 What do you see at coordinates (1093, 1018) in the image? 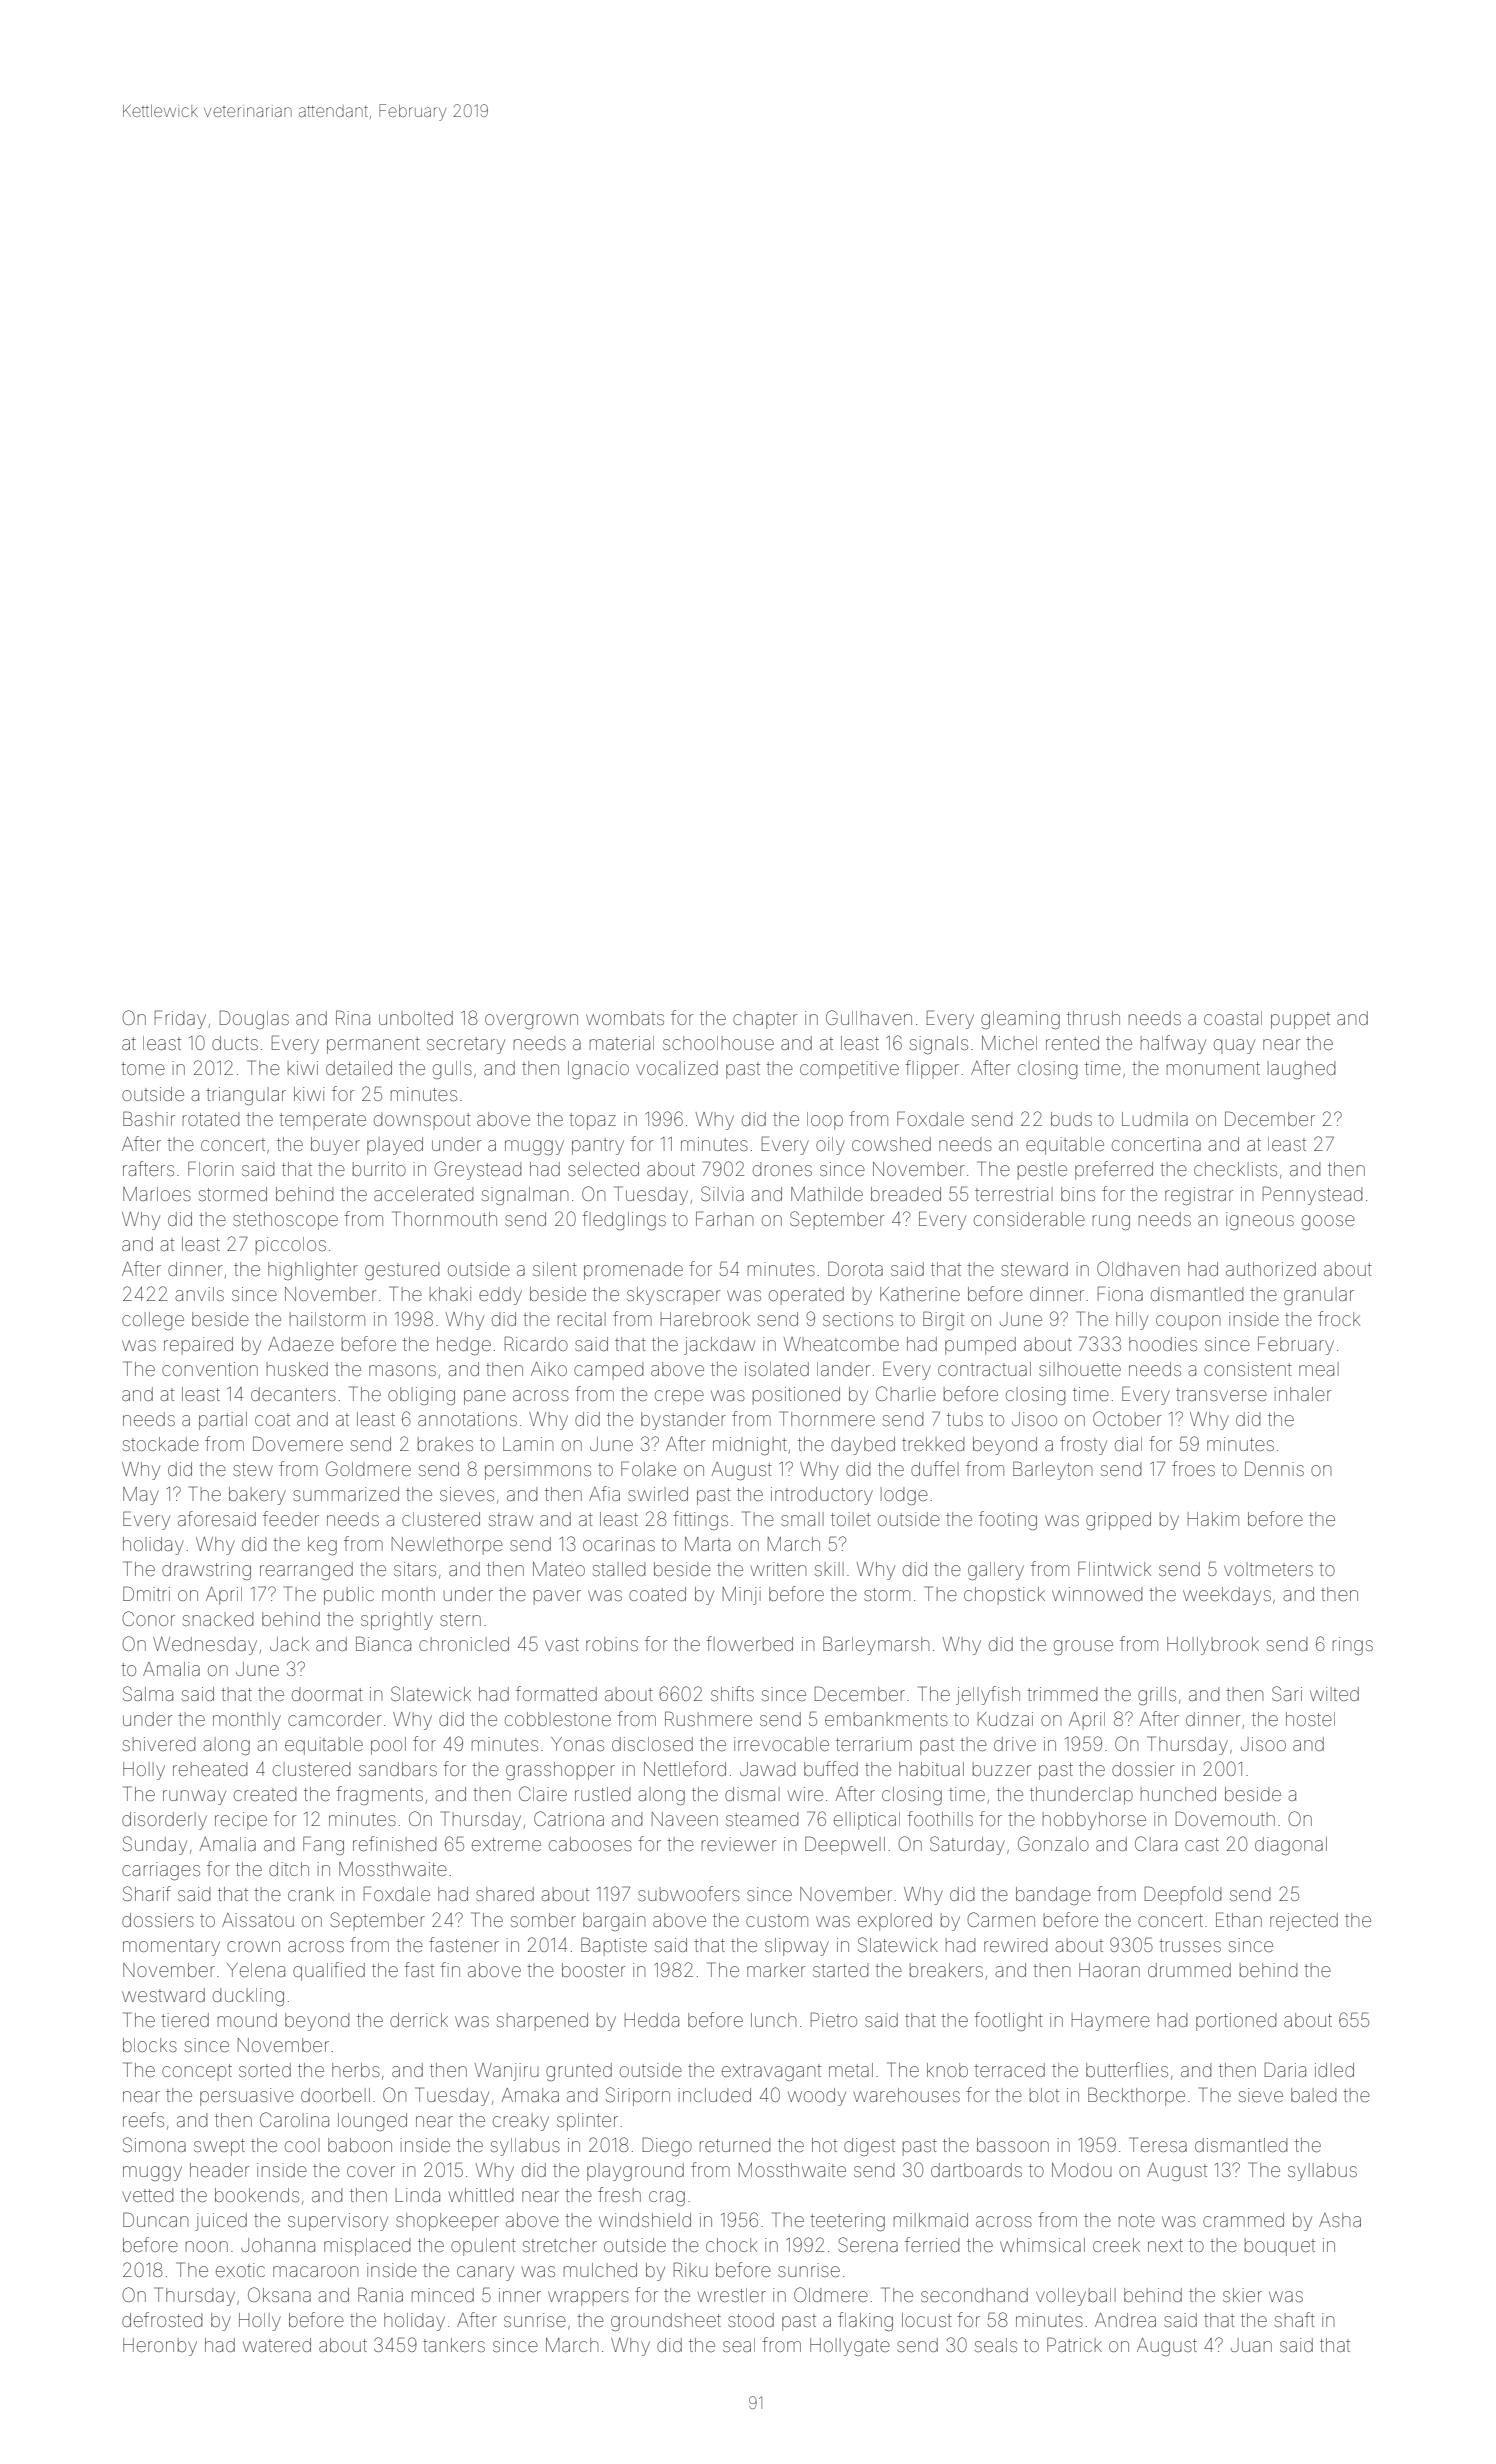
I see `thrush` at bounding box center [1093, 1018].
